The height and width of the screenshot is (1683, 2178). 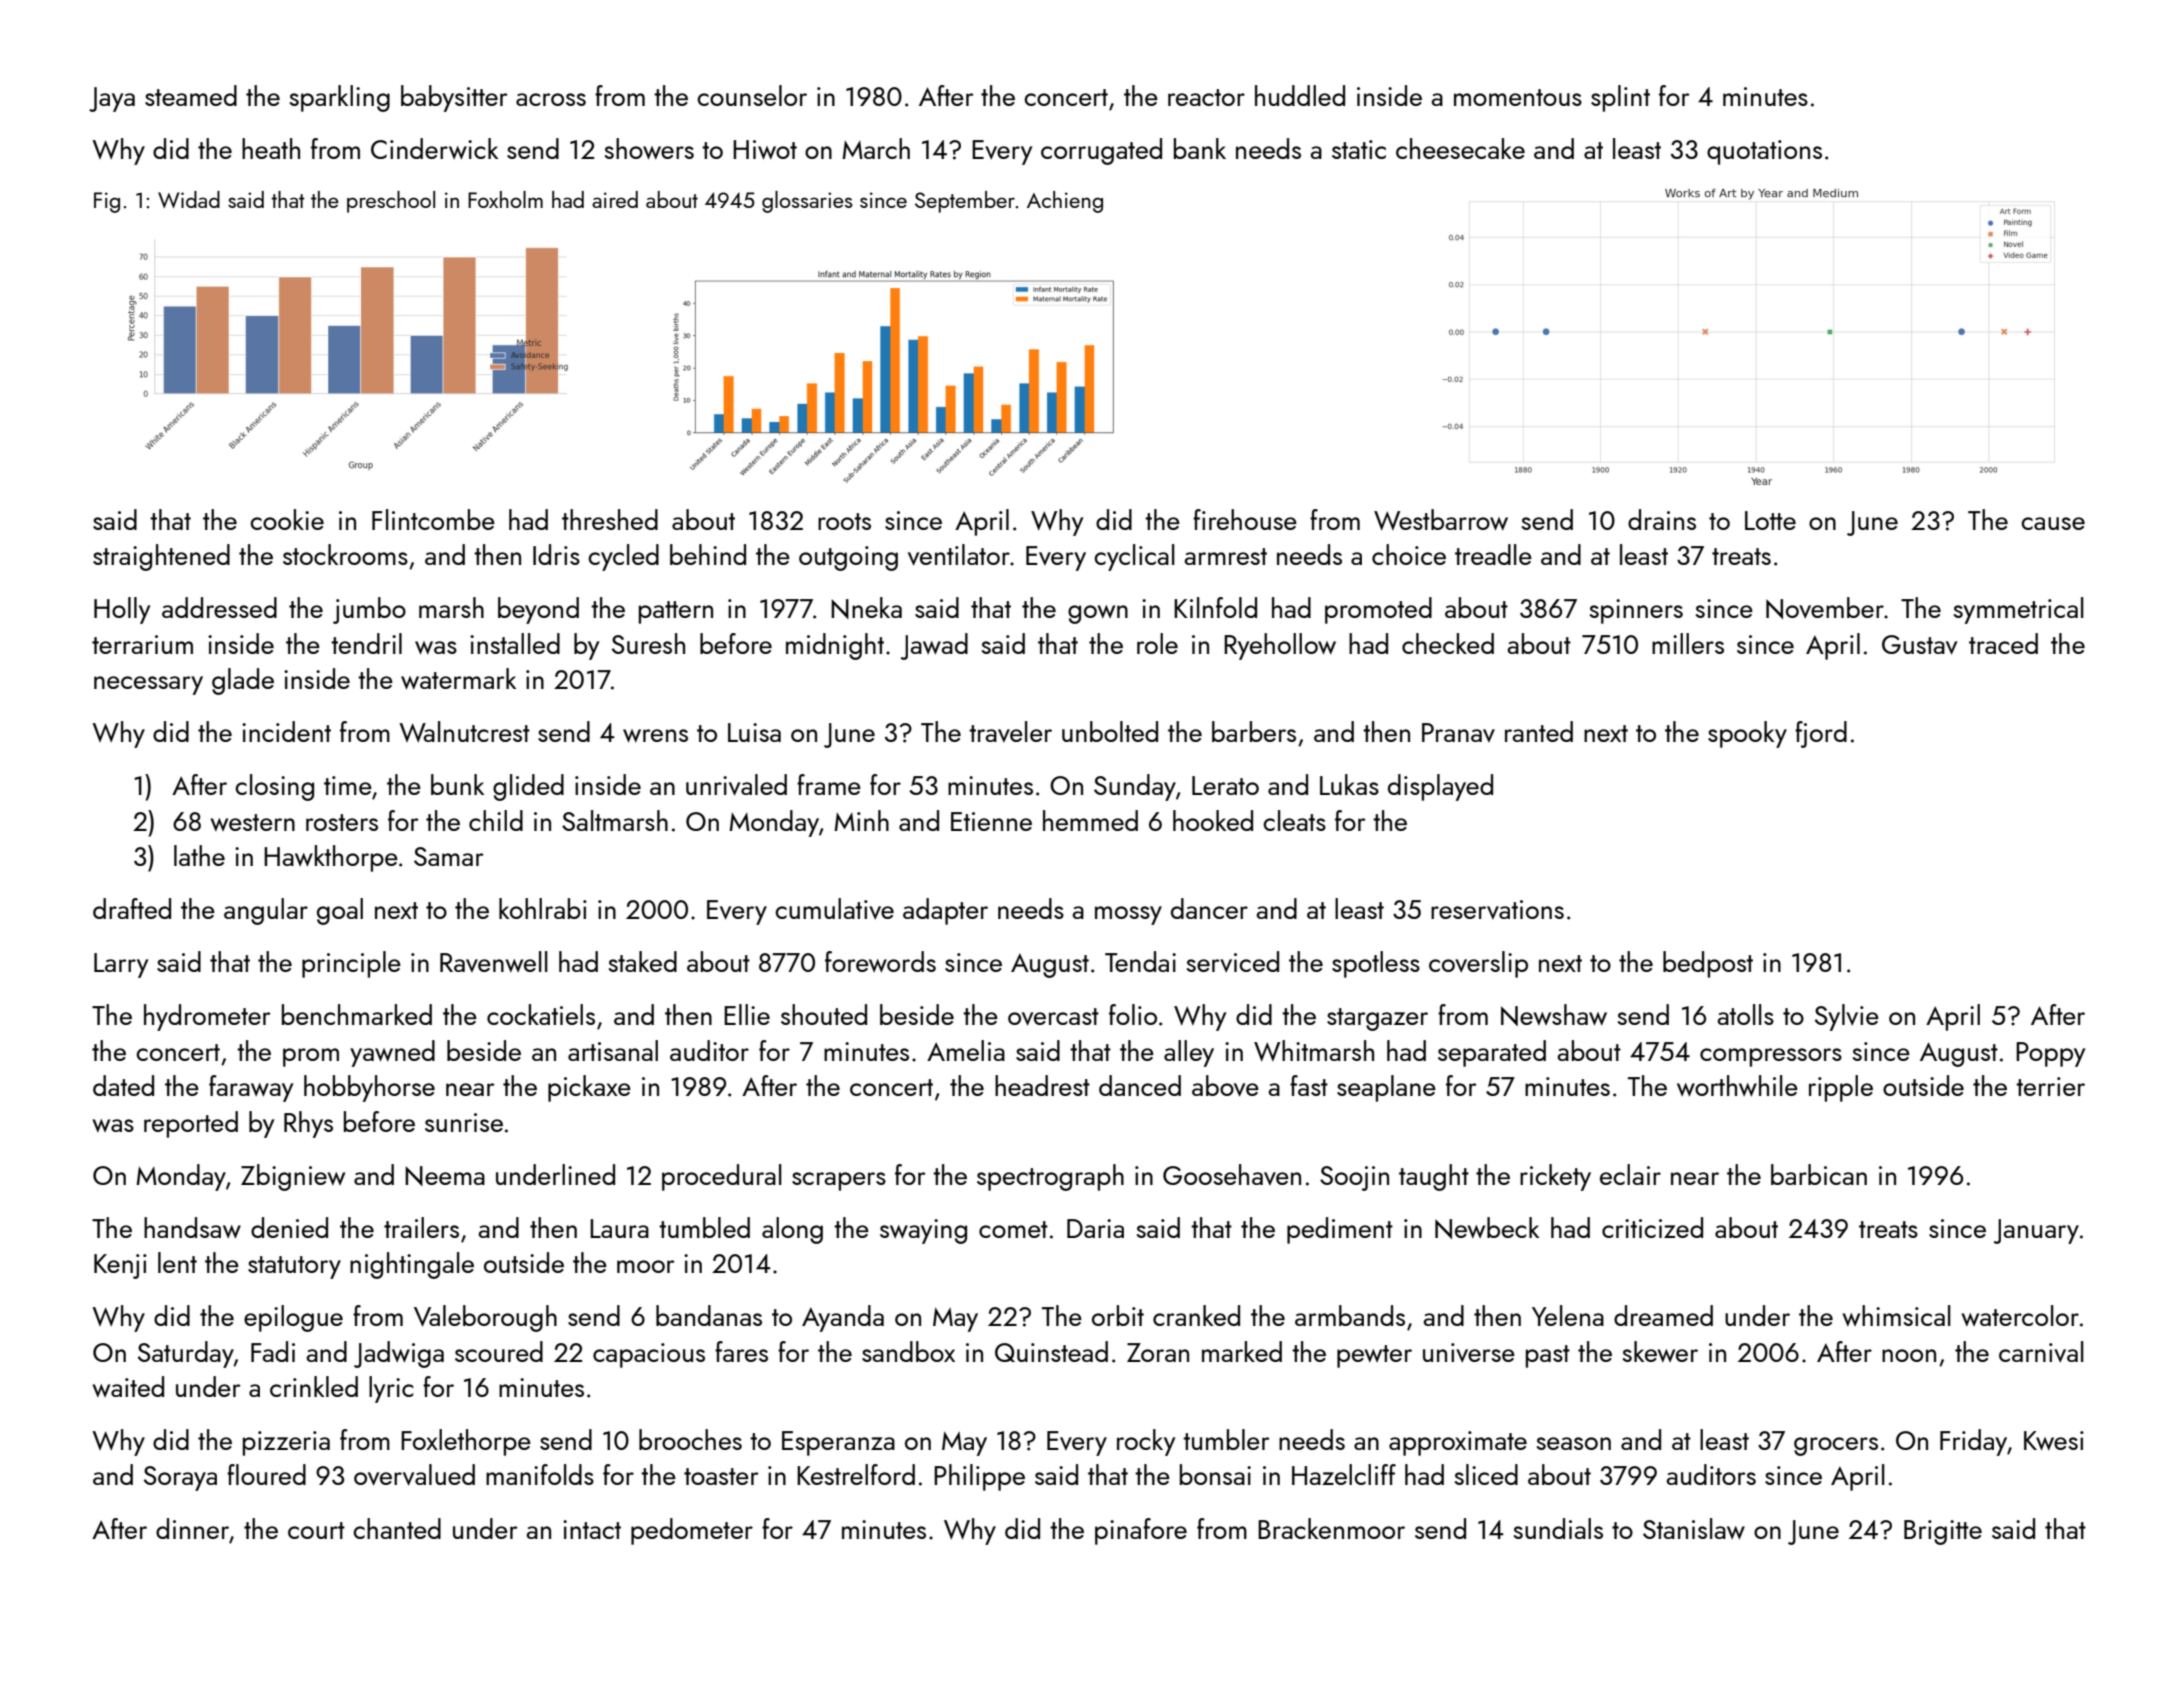 I want to click on quotations, so click(x=1764, y=152).
